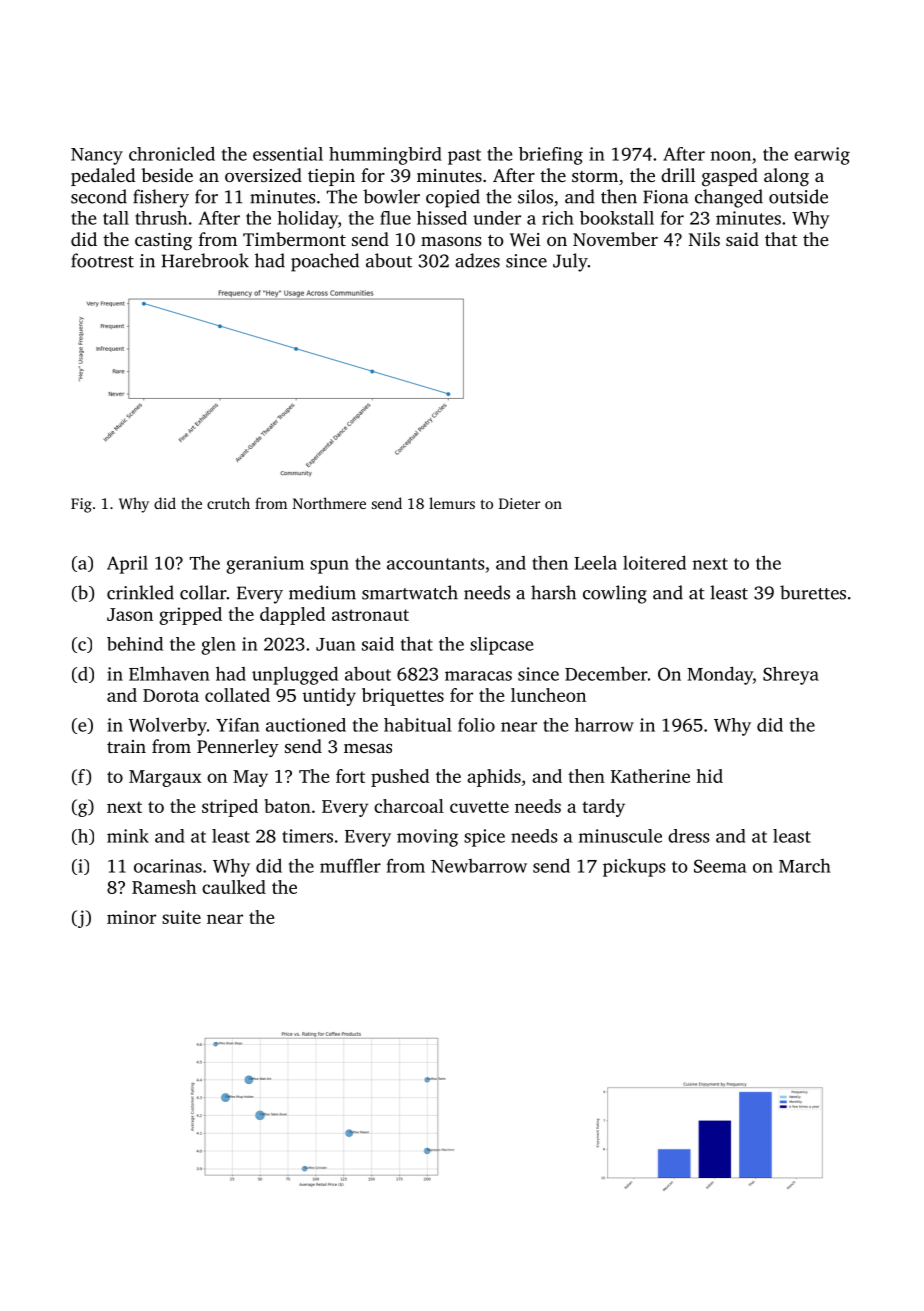 This image has width=924, height=1311. Describe the element at coordinates (654, 562) in the image. I see `loitered` at that location.
